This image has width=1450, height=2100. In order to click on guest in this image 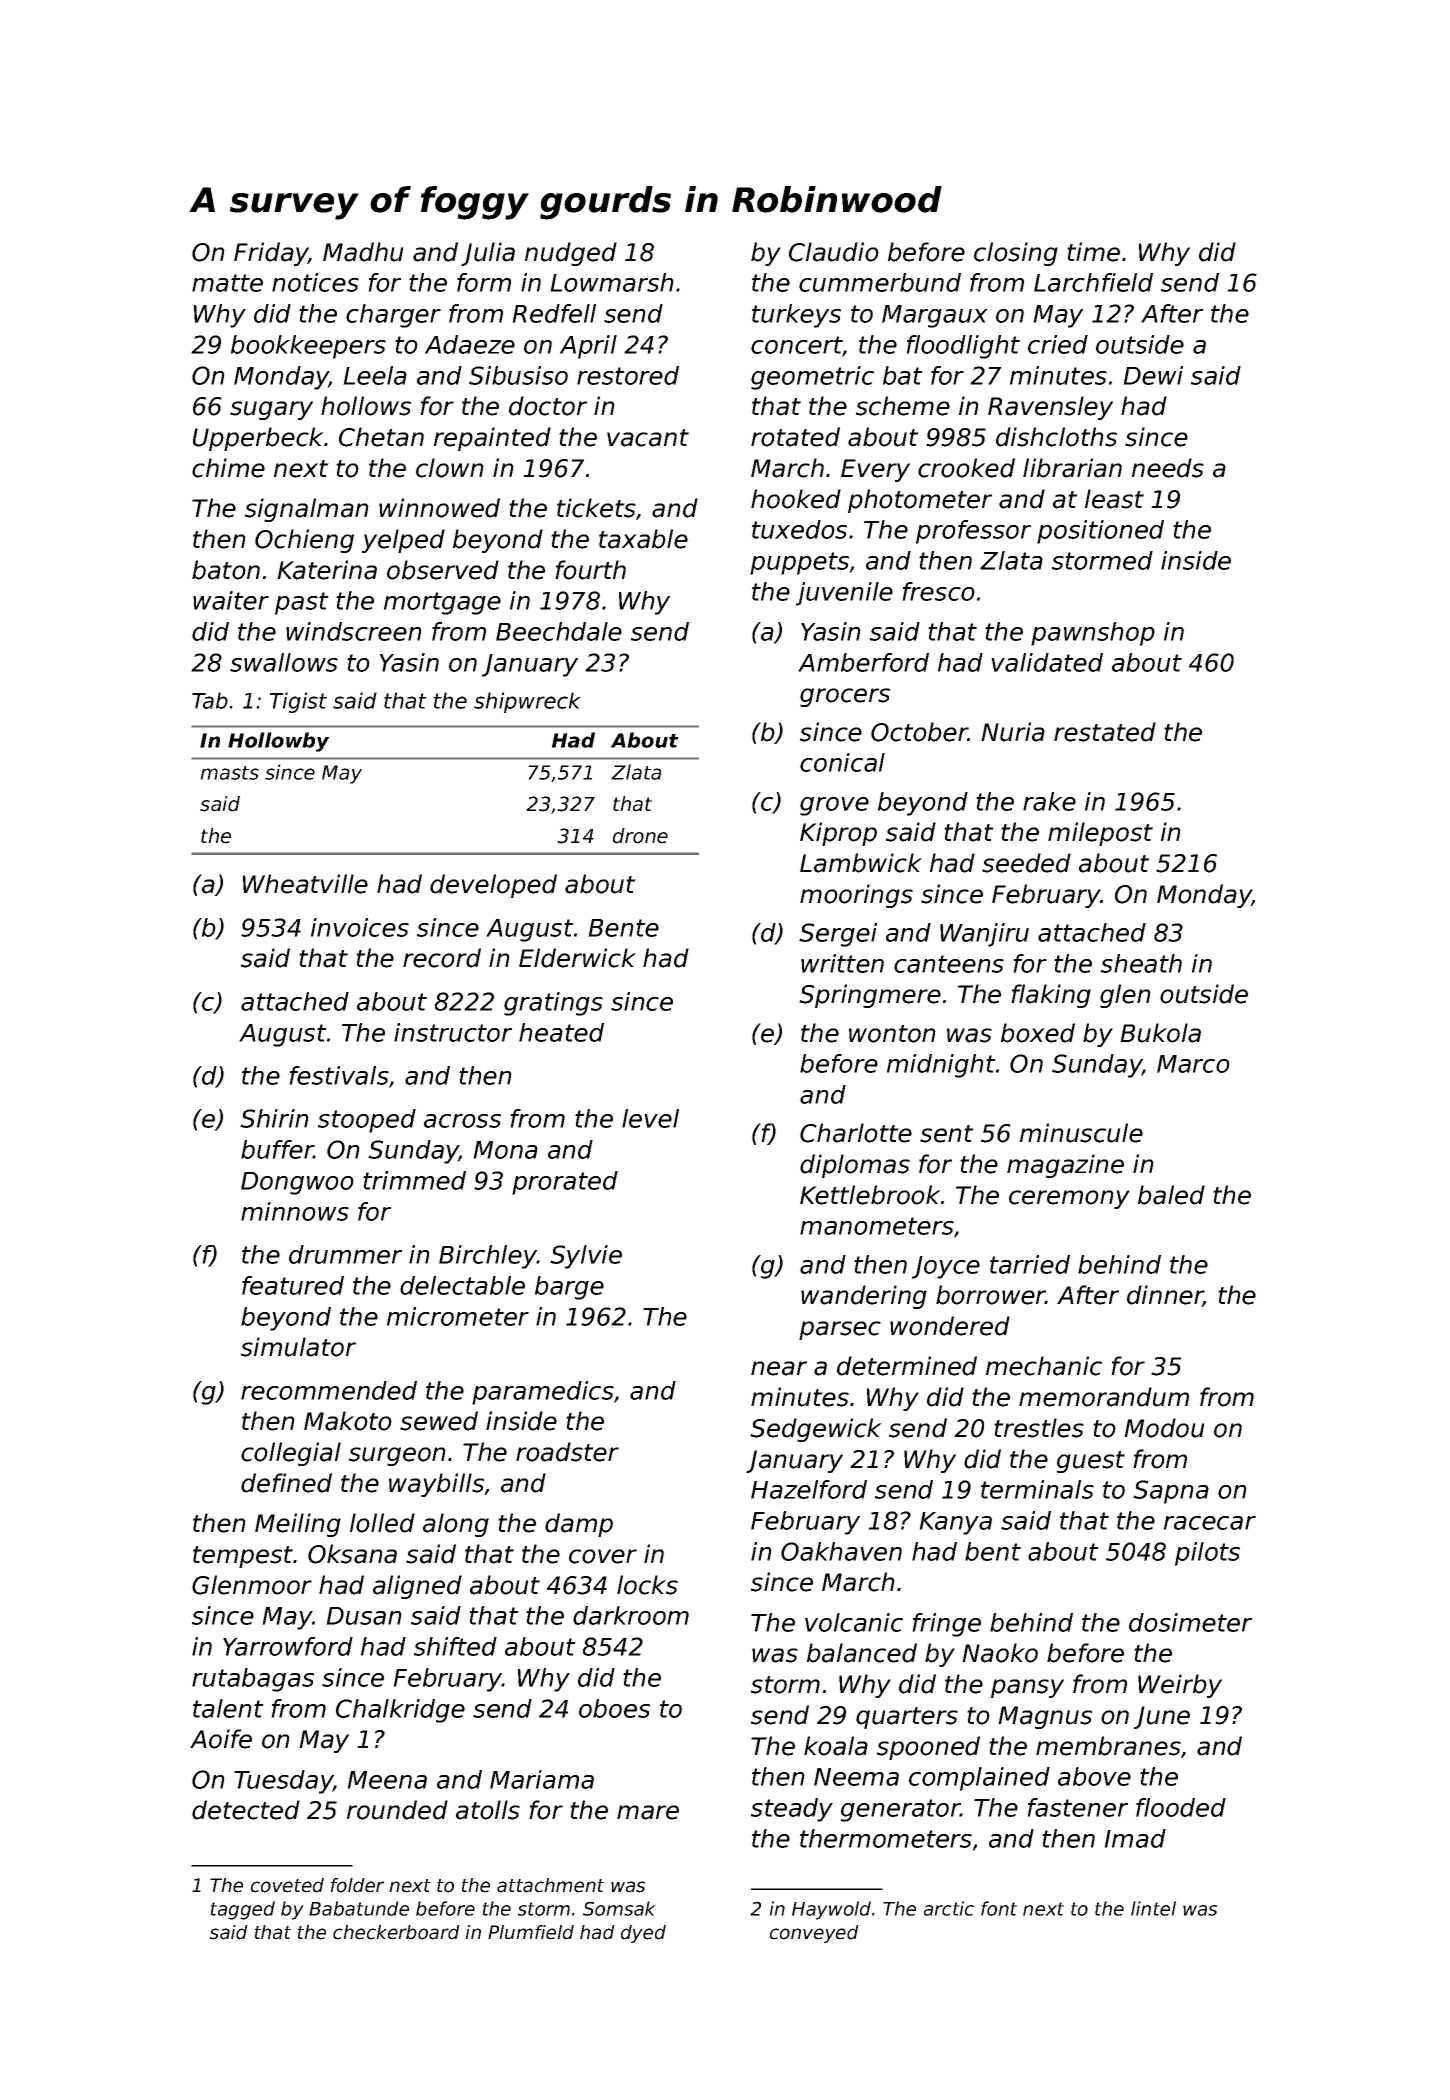, I will do `click(1091, 1462)`.
